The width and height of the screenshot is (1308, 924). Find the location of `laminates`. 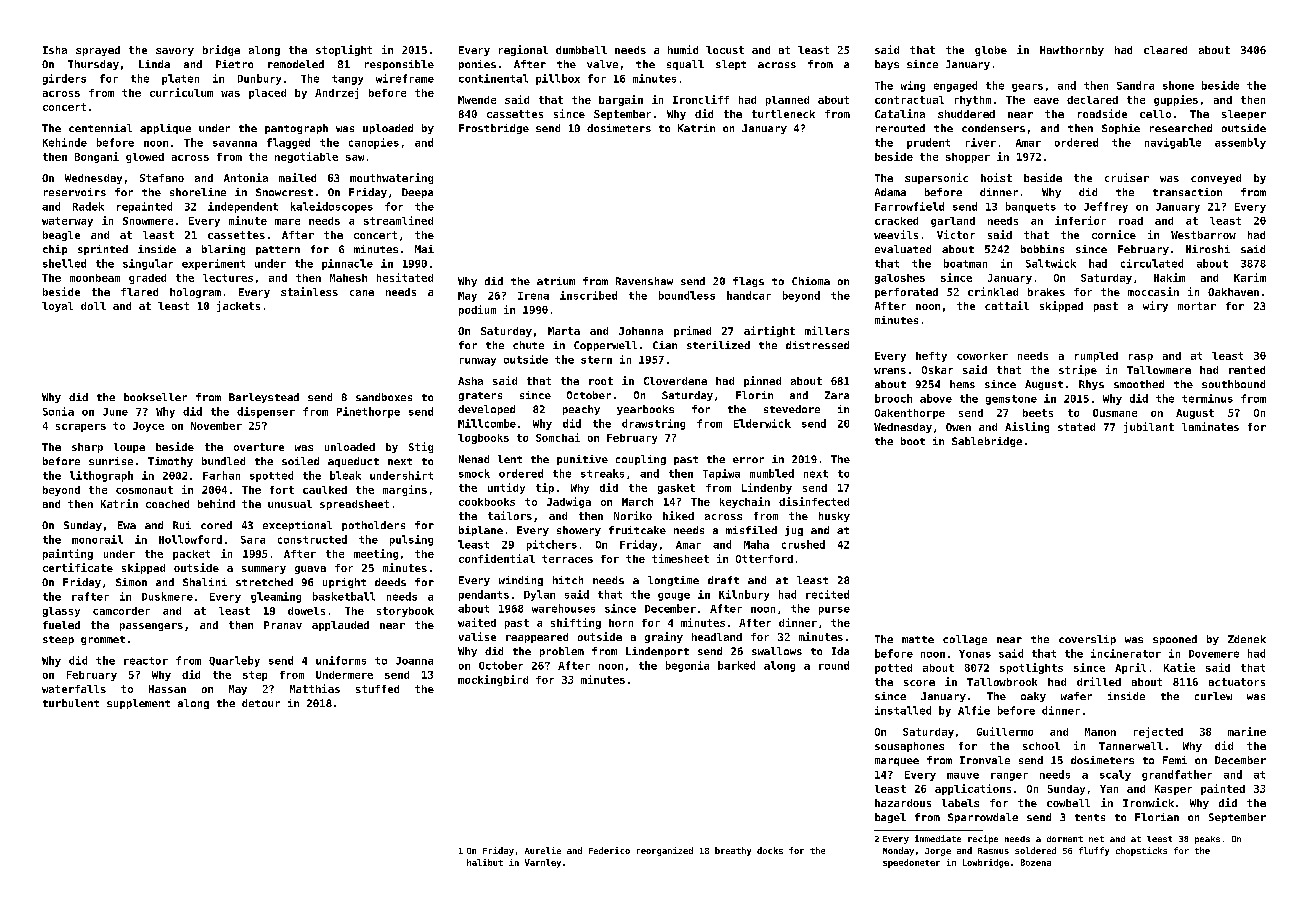

laminates is located at coordinates (1210, 426).
